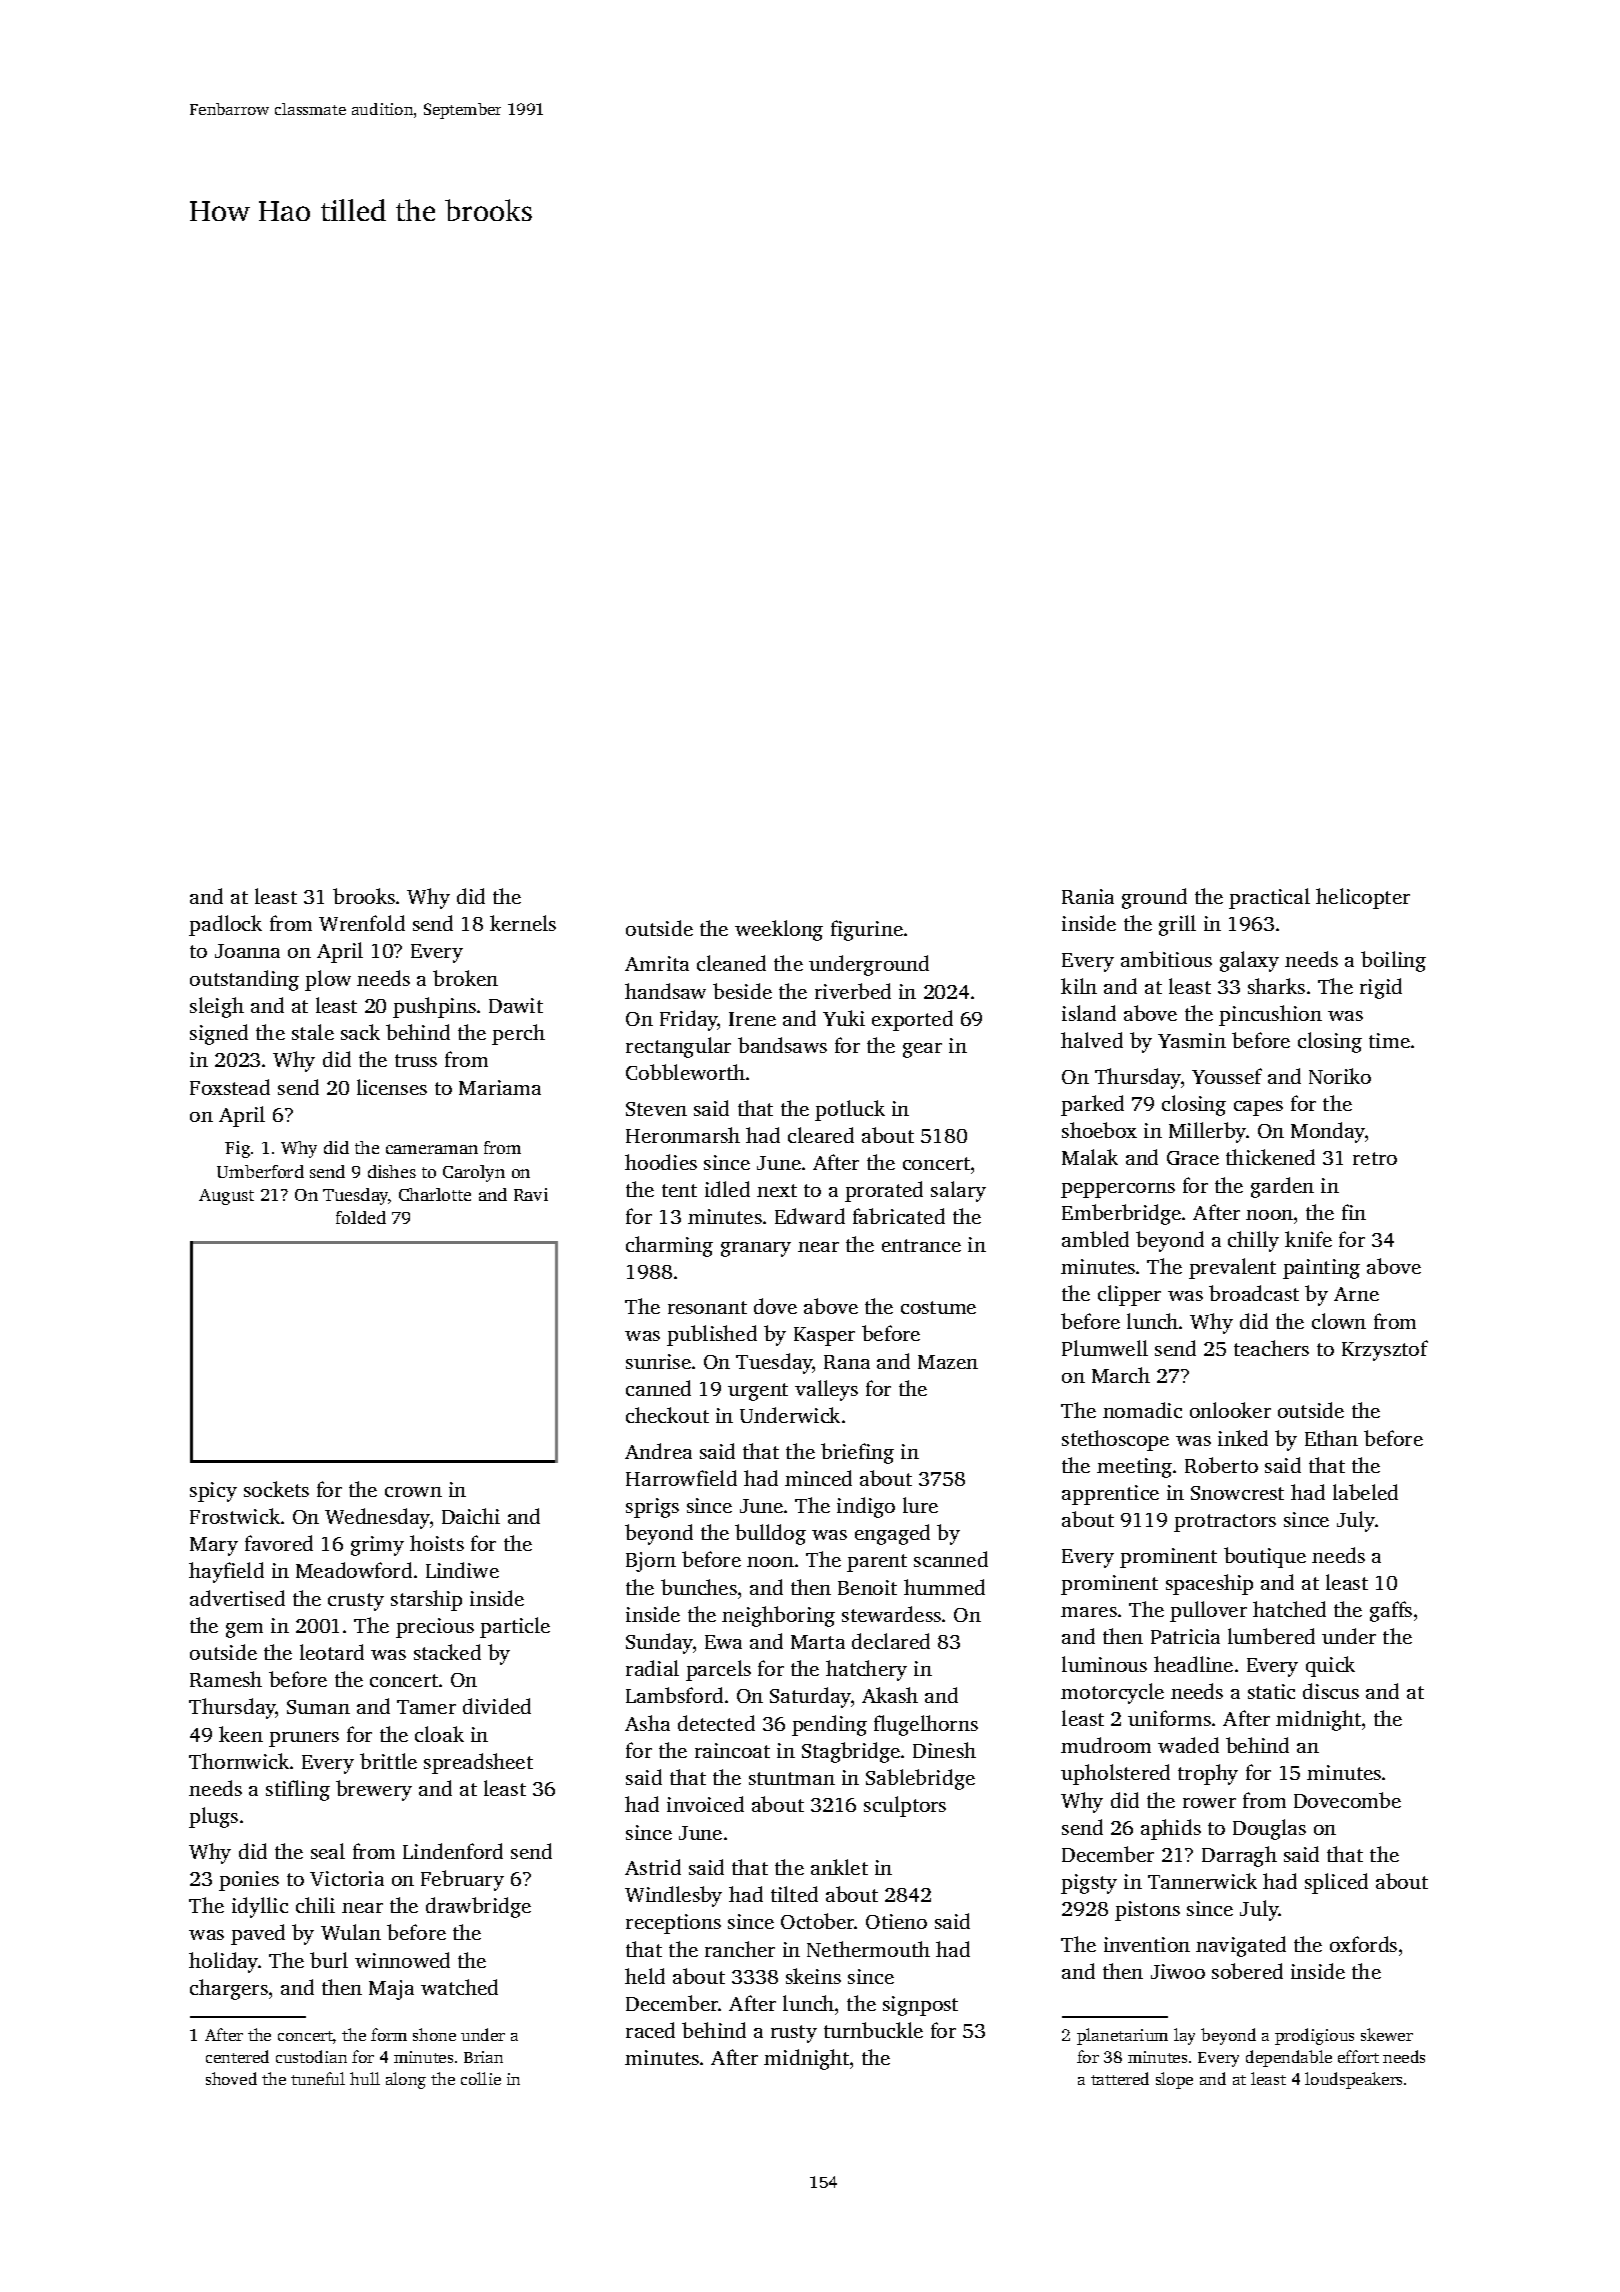  What do you see at coordinates (362, 923) in the screenshot?
I see `Wrenfold` at bounding box center [362, 923].
